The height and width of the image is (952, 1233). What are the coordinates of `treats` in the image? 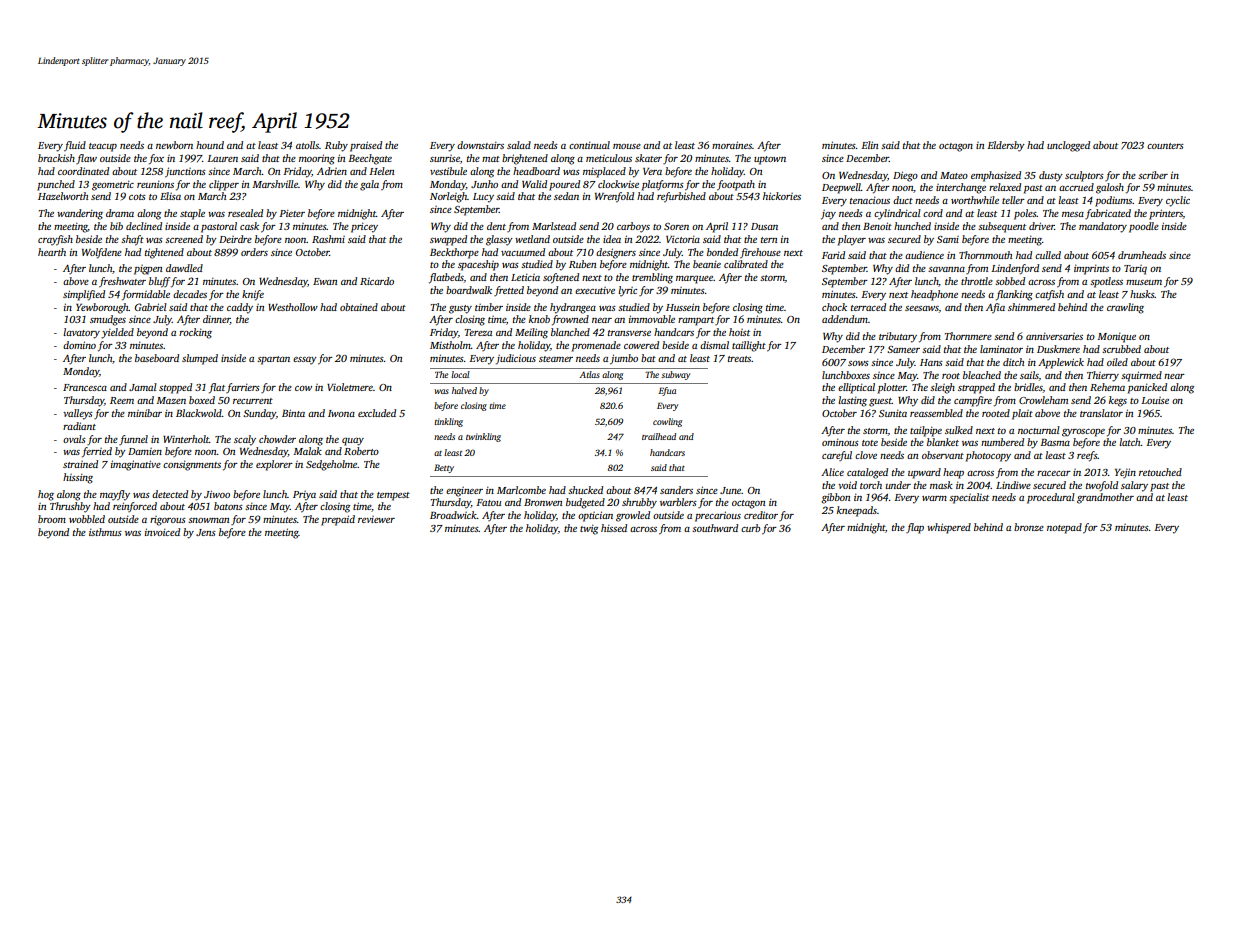 It's located at (740, 359).
